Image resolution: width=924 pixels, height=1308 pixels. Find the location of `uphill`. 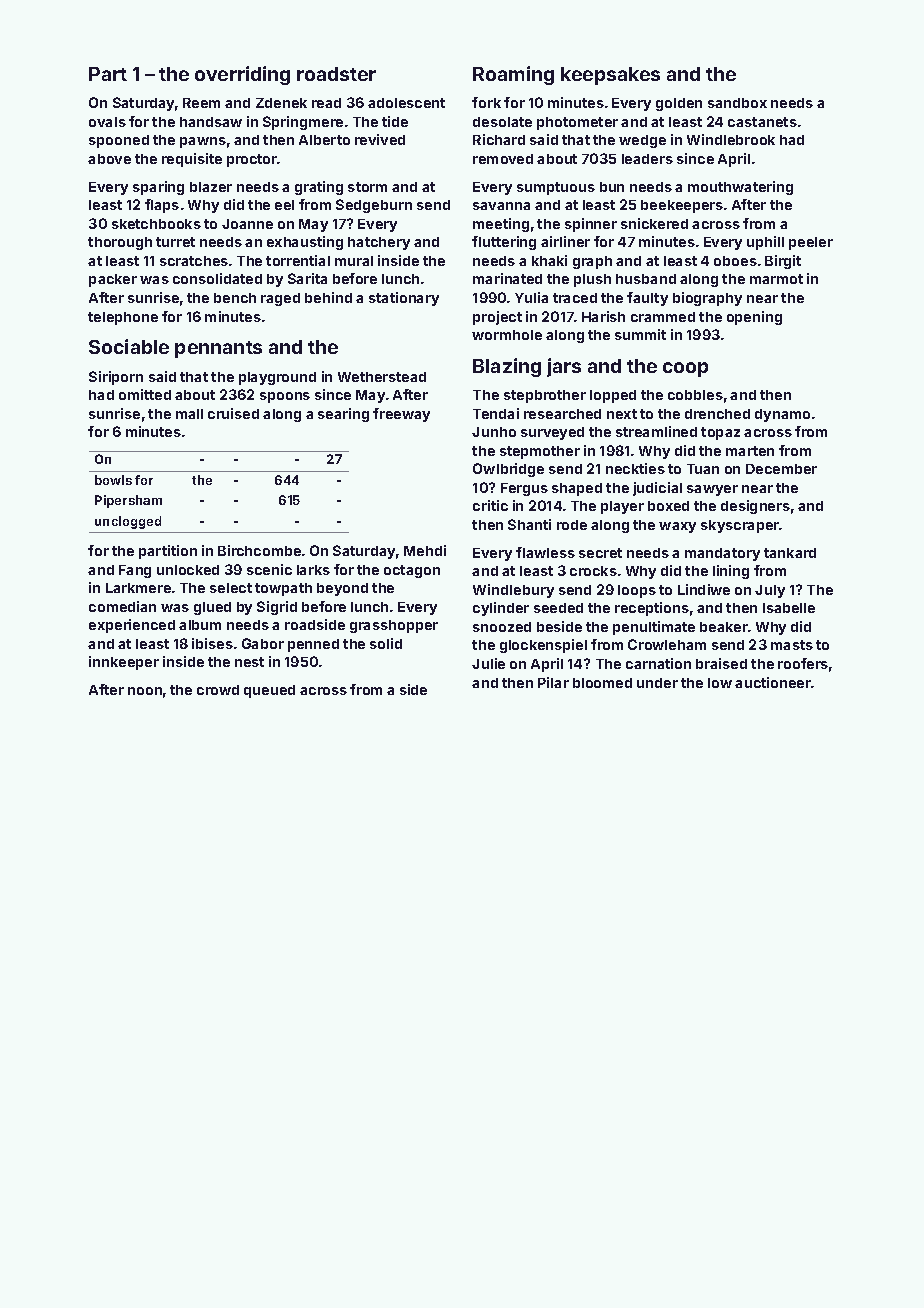

uphill is located at coordinates (765, 243).
